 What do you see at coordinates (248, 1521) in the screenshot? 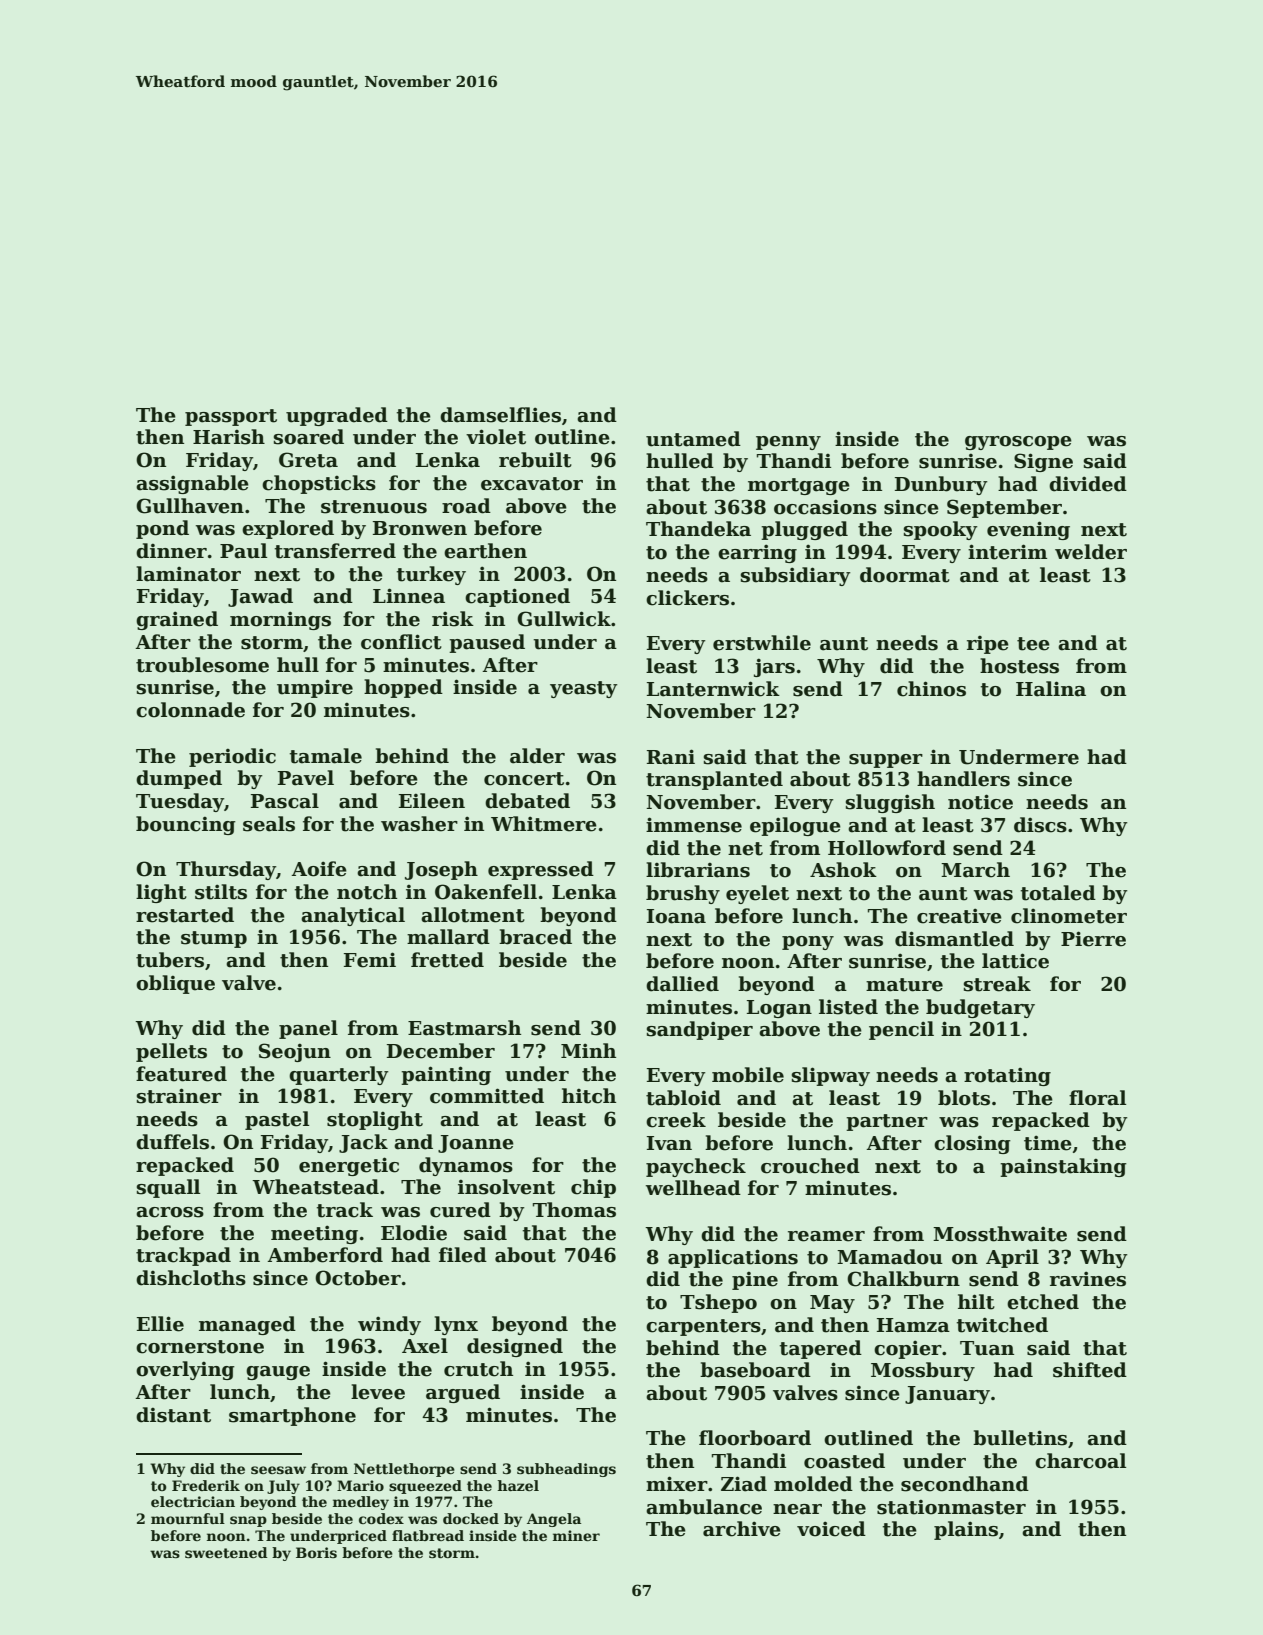
I see `snap` at bounding box center [248, 1521].
